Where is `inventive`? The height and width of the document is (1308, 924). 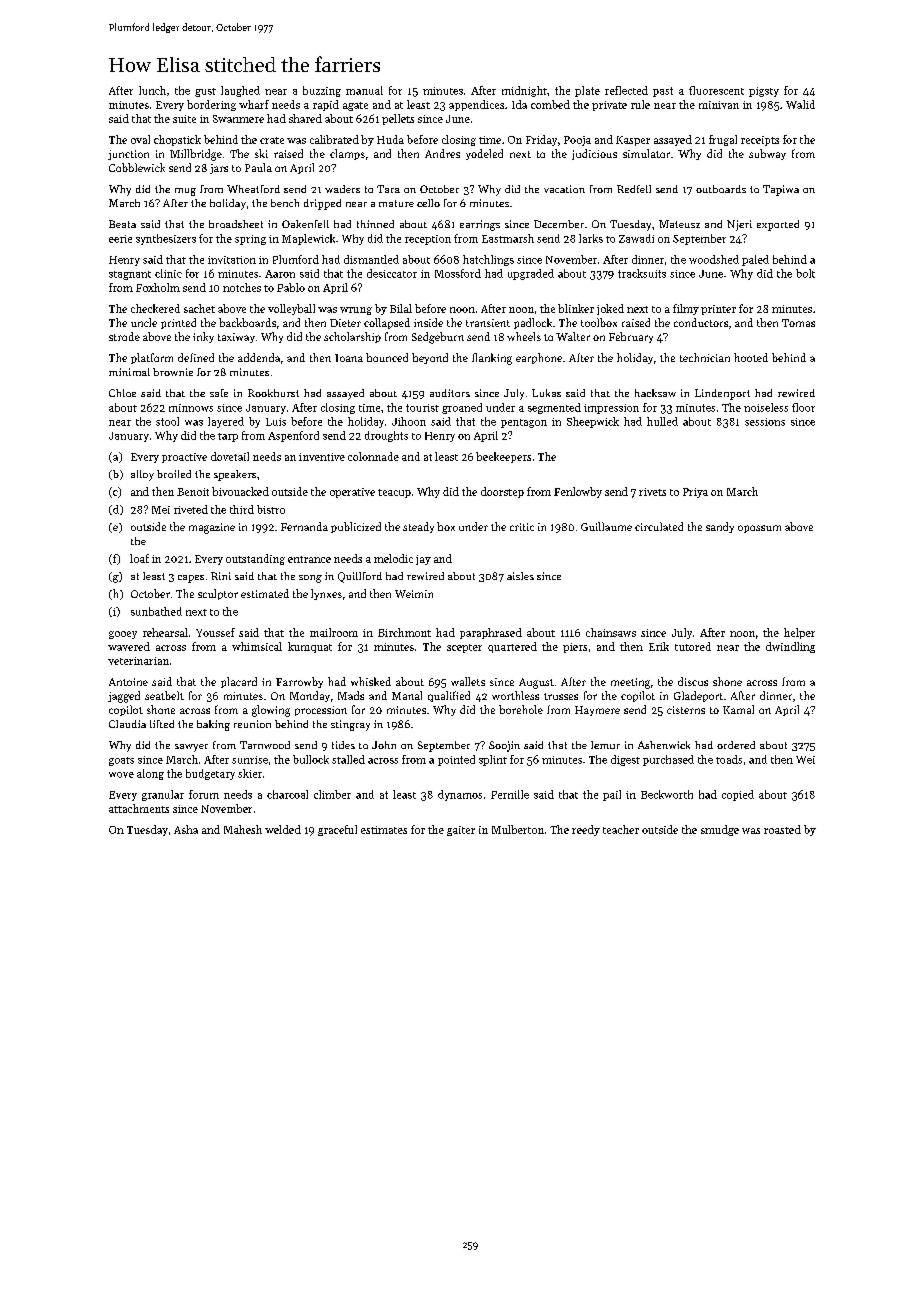
inventive is located at coordinates (322, 457).
